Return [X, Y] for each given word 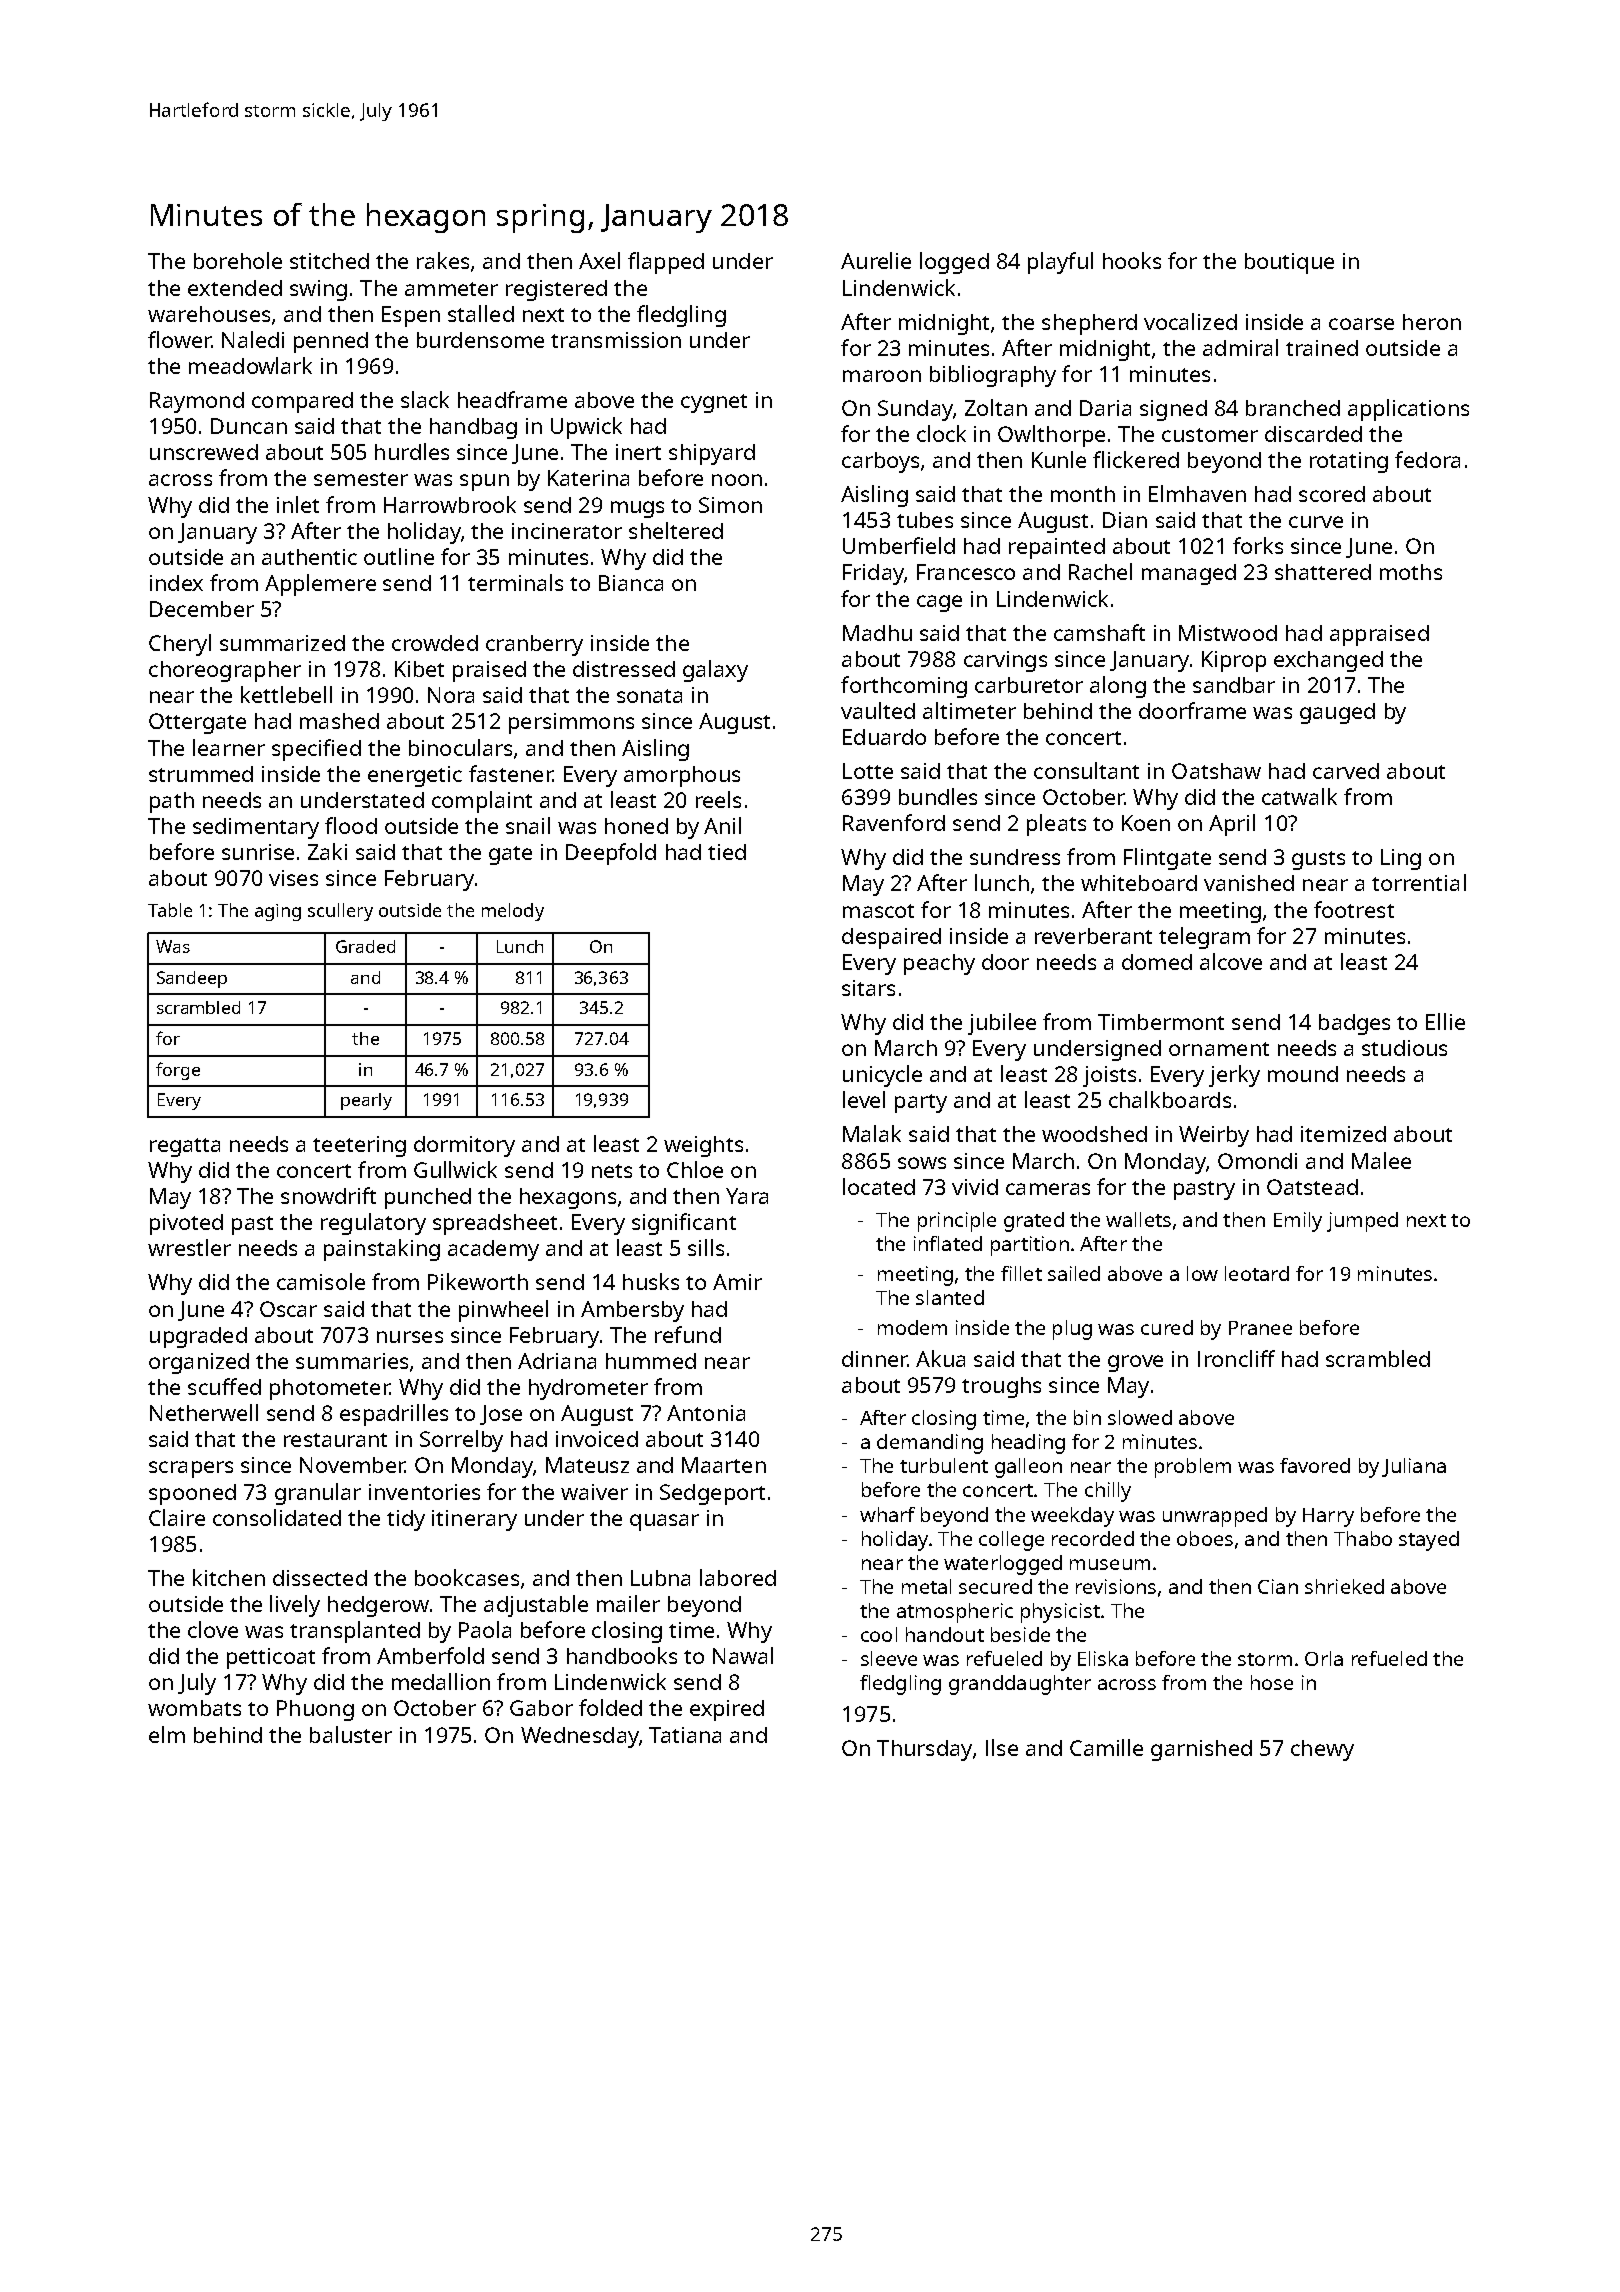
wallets [1138, 1219]
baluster [351, 1734]
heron [1432, 322]
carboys [880, 462]
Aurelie [876, 260]
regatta [185, 1147]
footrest [1354, 909]
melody [513, 912]
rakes [443, 260]
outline [399, 556]
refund [688, 1334]
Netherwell [204, 1412]
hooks [1132, 260]
